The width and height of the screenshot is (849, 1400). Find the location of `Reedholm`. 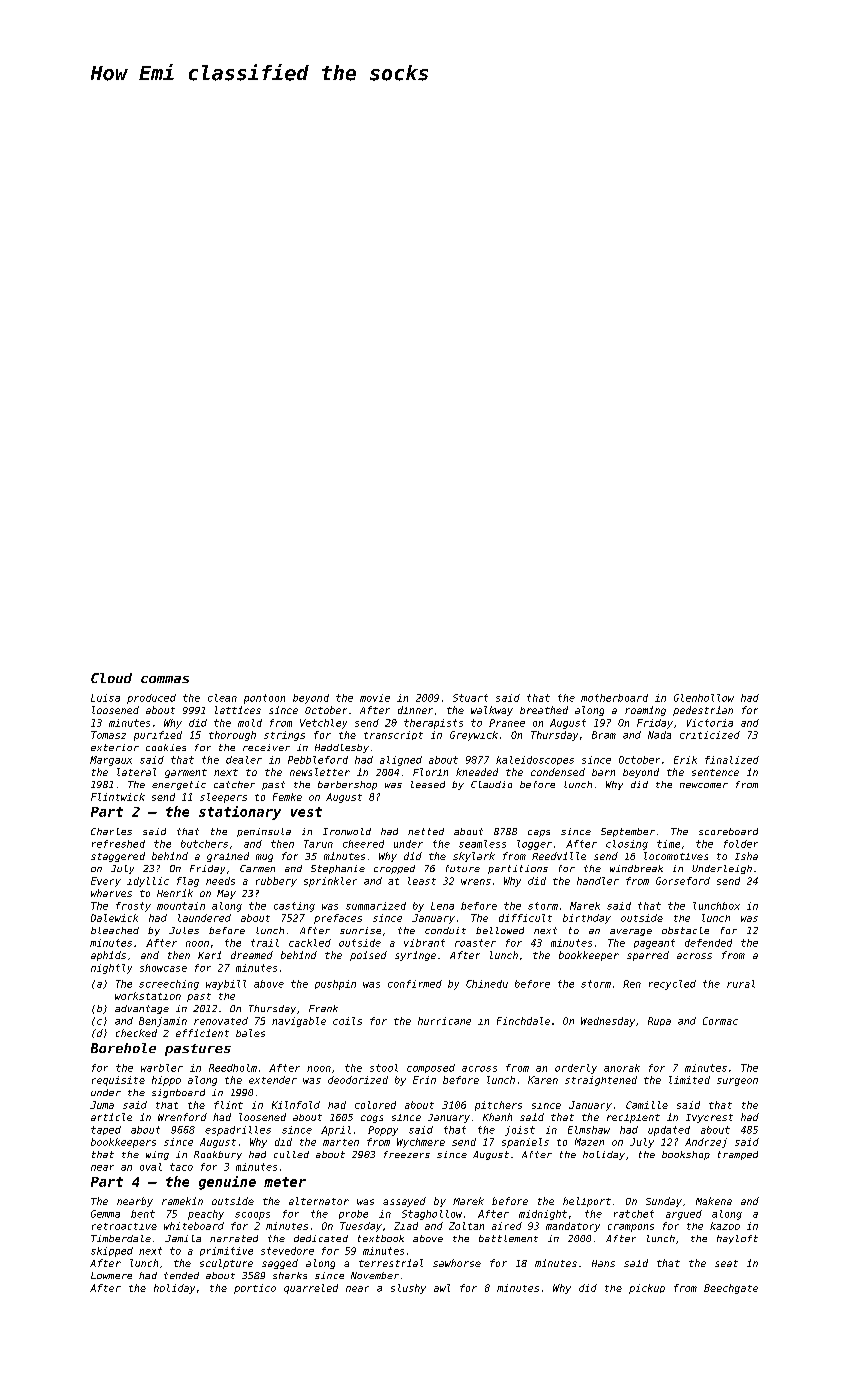

Reedholm is located at coordinates (233, 1068).
